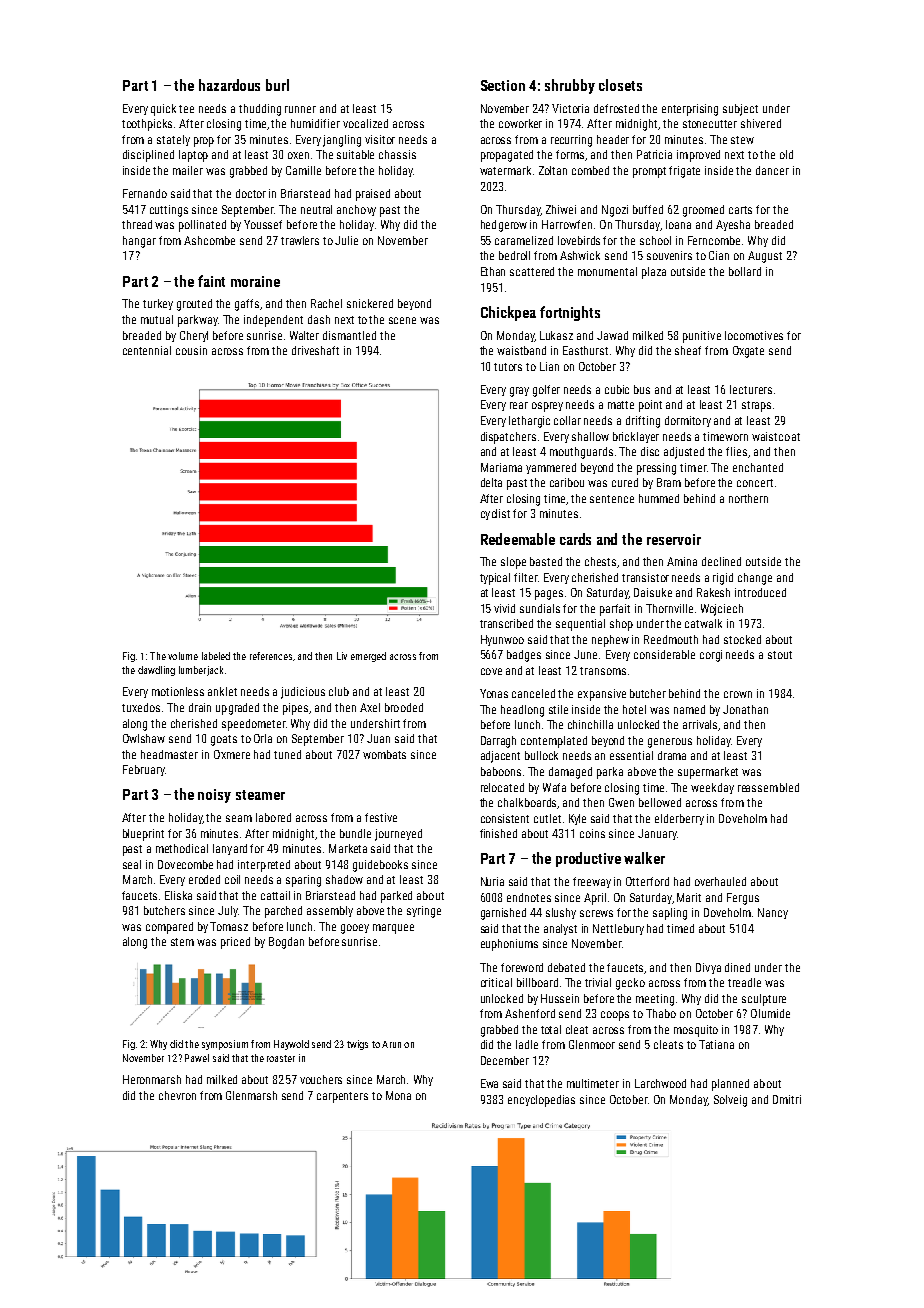 The height and width of the screenshot is (1308, 924). What do you see at coordinates (649, 172) in the screenshot?
I see `prompt` at bounding box center [649, 172].
